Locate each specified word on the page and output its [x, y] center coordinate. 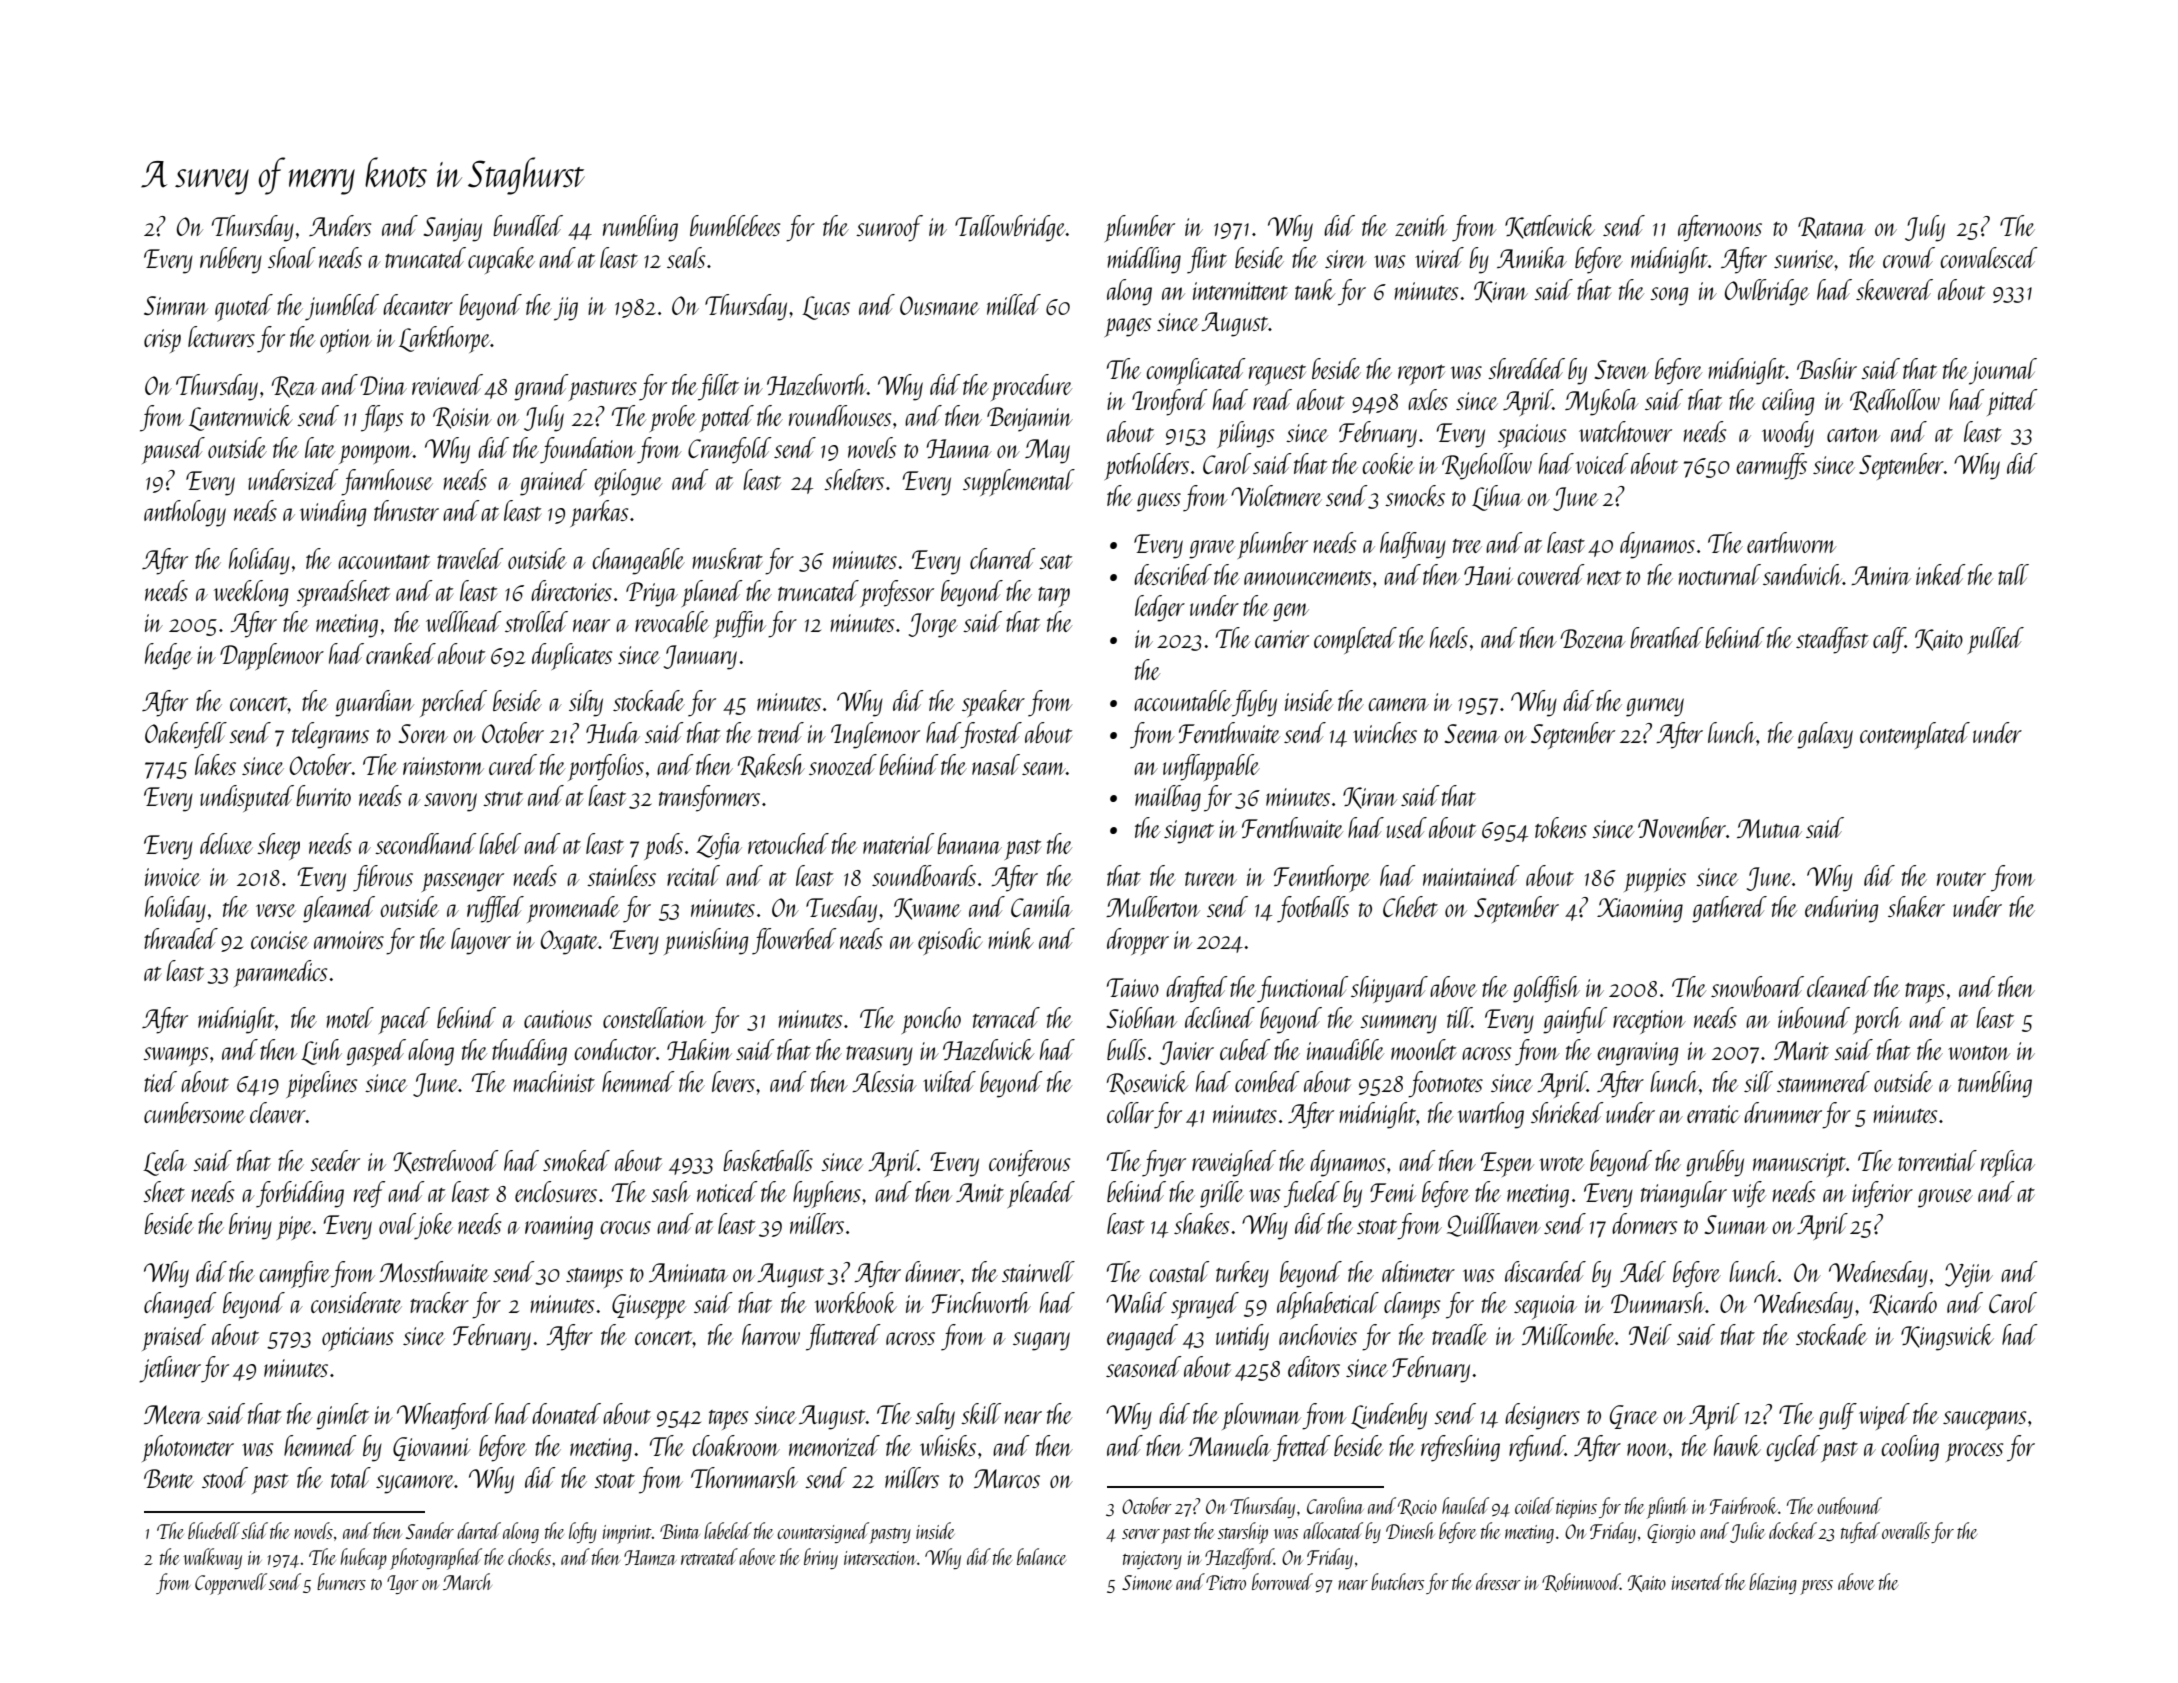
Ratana [1832, 228]
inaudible [1345, 1049]
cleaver [278, 1112]
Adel [1643, 1271]
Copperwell [231, 1584]
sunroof [889, 228]
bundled [528, 225]
